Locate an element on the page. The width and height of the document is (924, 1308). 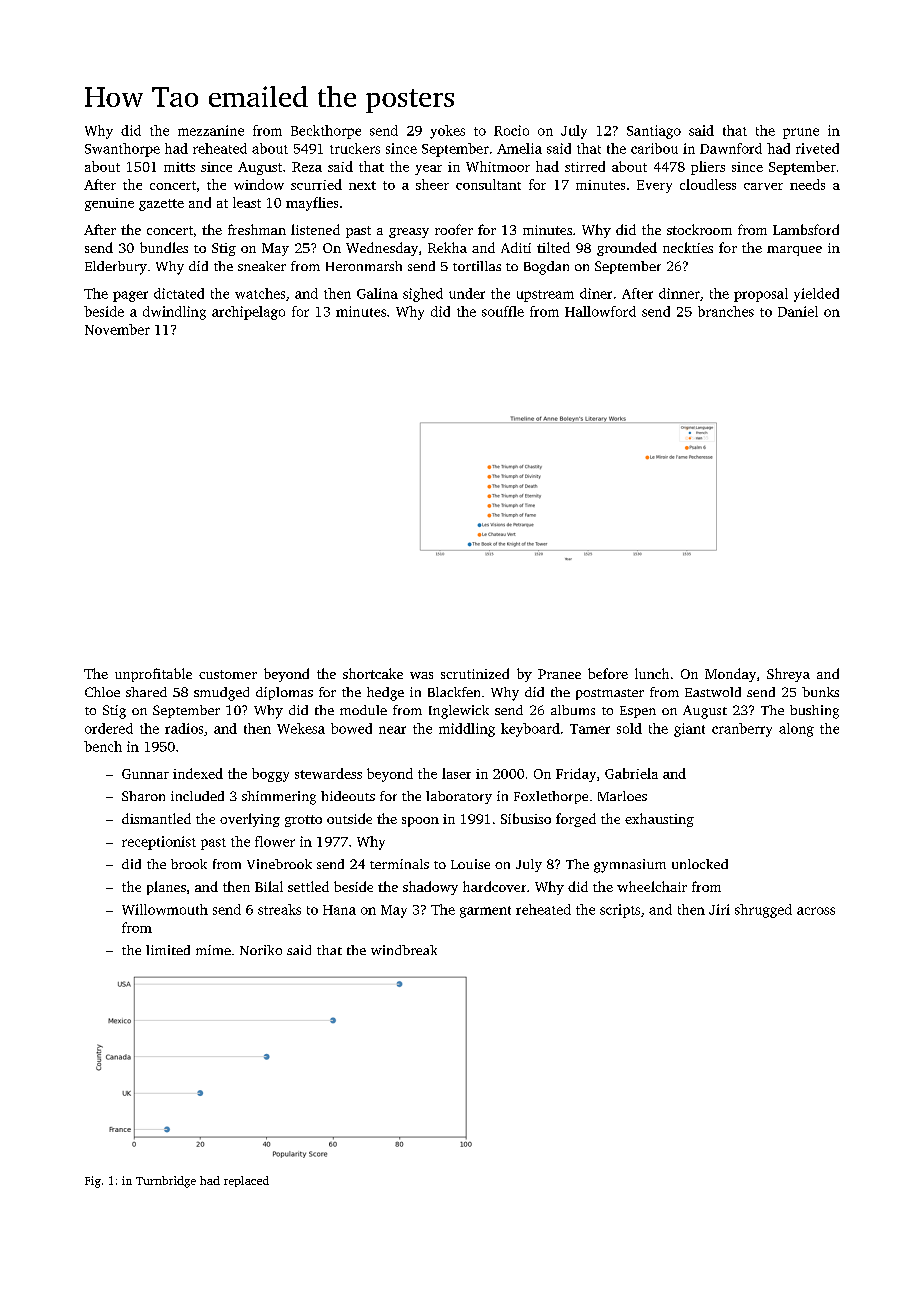
Shreya is located at coordinates (788, 675).
